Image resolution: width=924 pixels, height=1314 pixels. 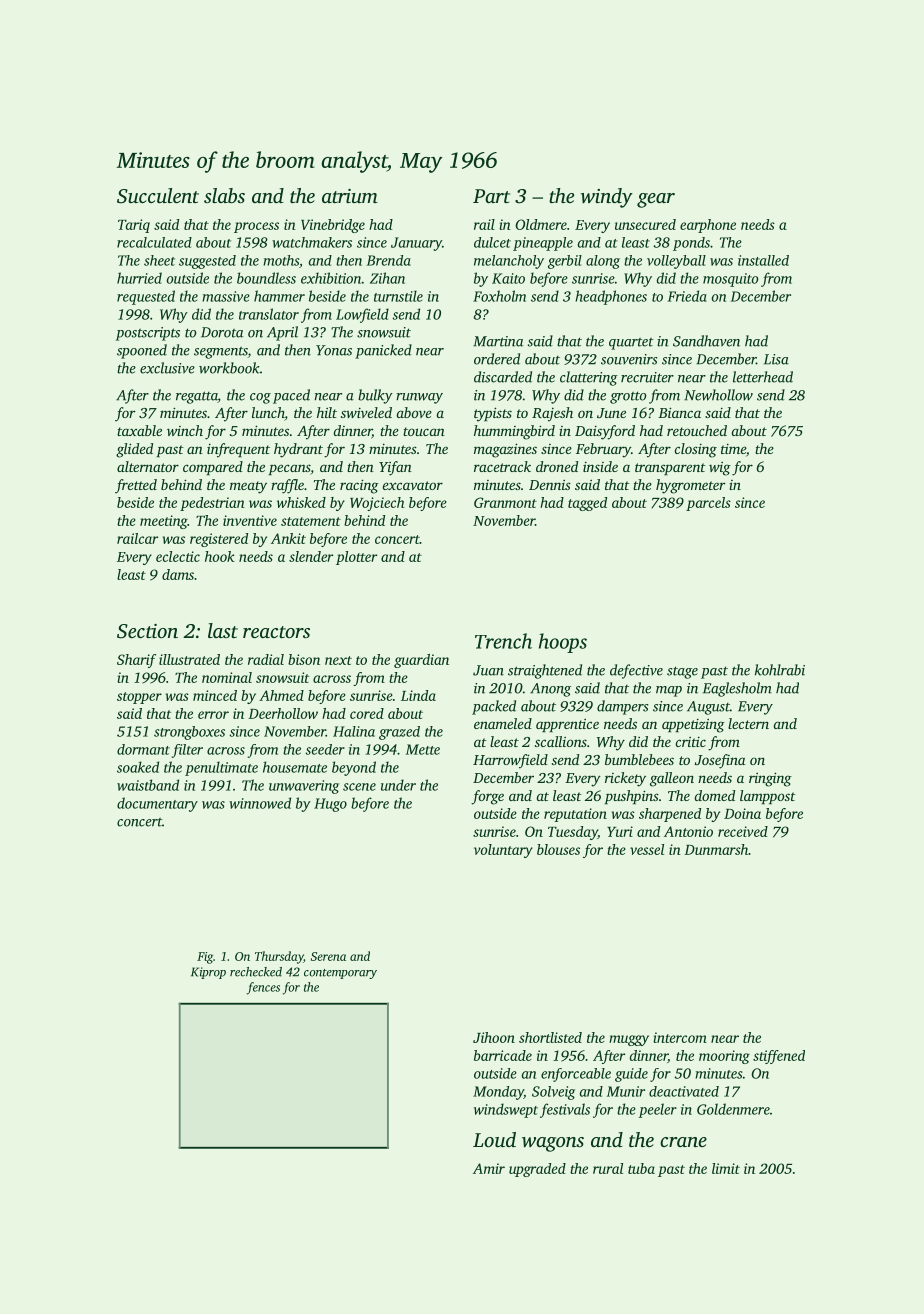 What do you see at coordinates (279, 957) in the screenshot?
I see `Thursday` at bounding box center [279, 957].
